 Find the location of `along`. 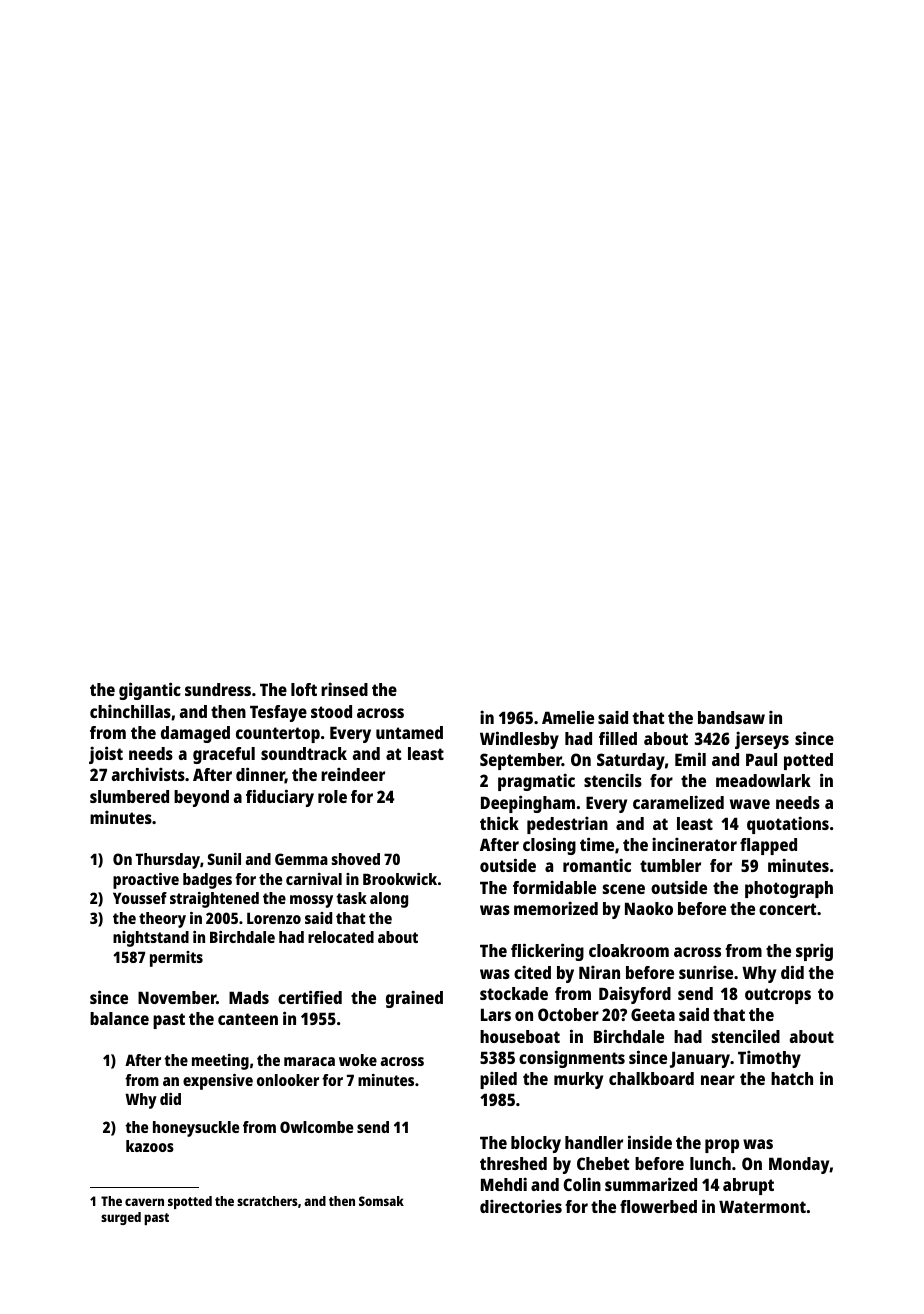

along is located at coordinates (389, 900).
